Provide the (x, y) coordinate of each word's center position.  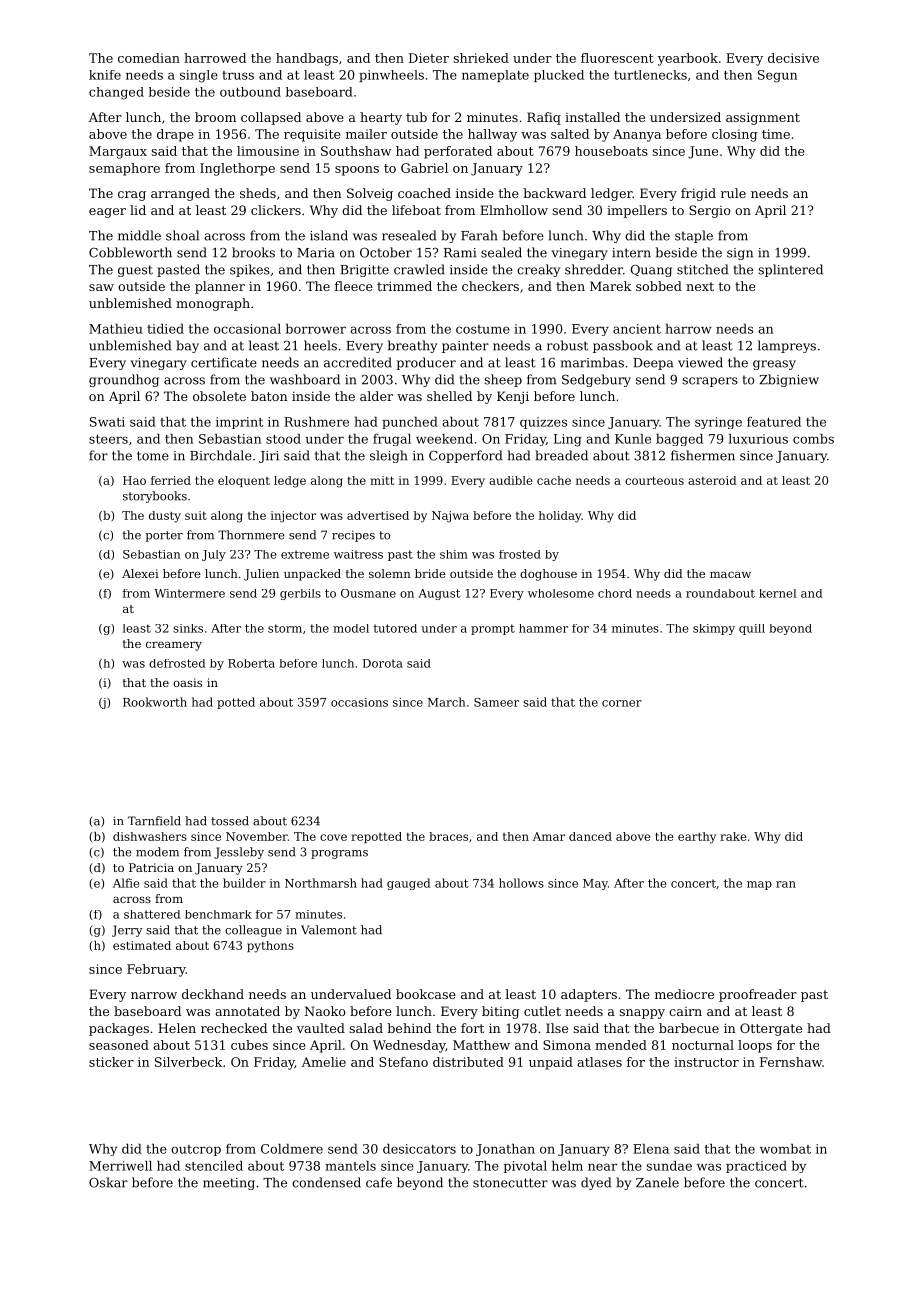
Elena (651, 1149)
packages (119, 1029)
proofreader (758, 995)
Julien (261, 575)
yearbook (688, 59)
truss (238, 75)
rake (733, 836)
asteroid (712, 480)
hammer (543, 628)
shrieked (481, 58)
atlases (599, 1062)
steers (108, 439)
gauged (408, 884)
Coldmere (292, 1149)
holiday (560, 517)
